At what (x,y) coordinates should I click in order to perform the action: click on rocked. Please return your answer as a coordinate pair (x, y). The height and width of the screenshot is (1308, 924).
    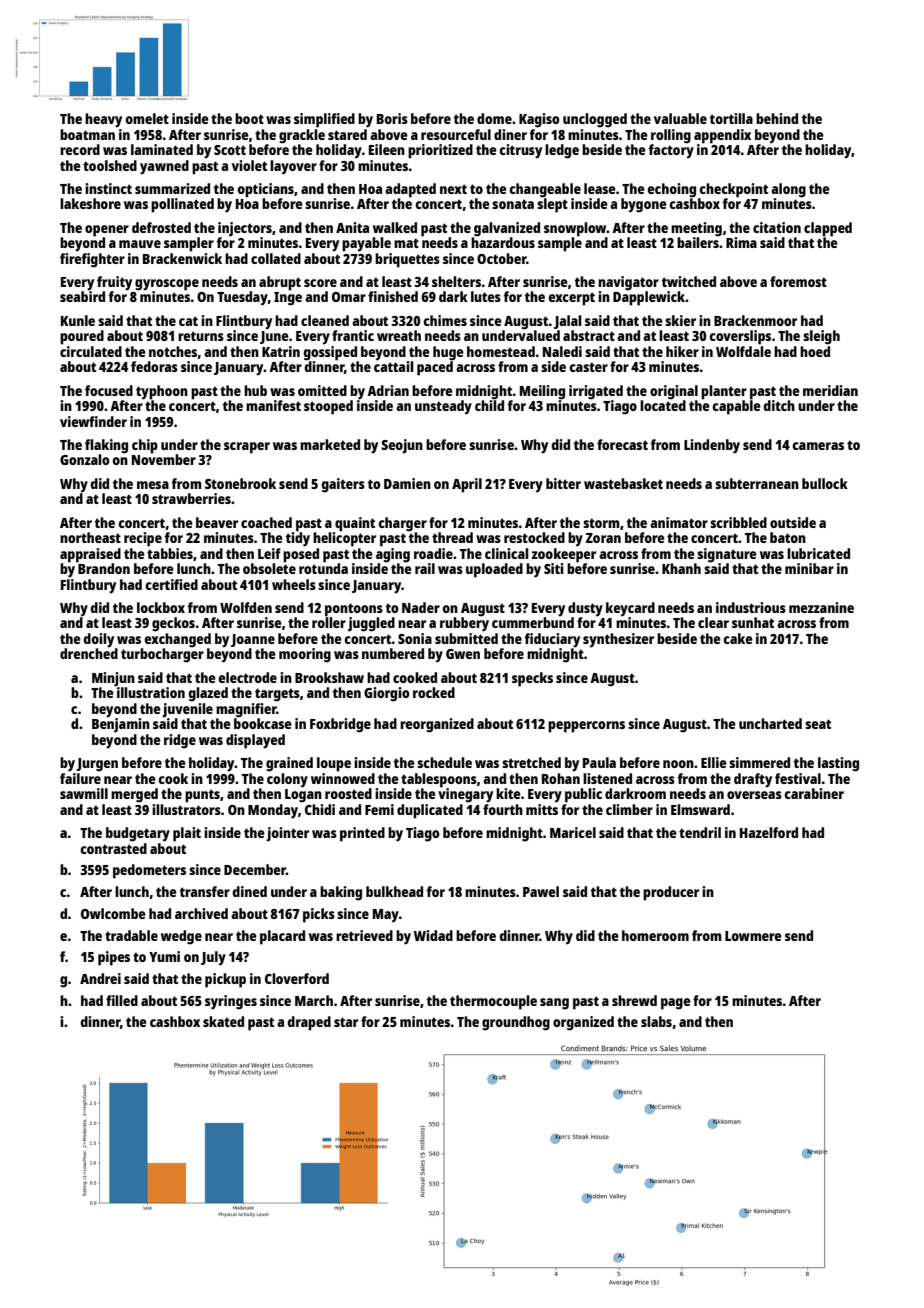
    Looking at the image, I should click on (434, 692).
